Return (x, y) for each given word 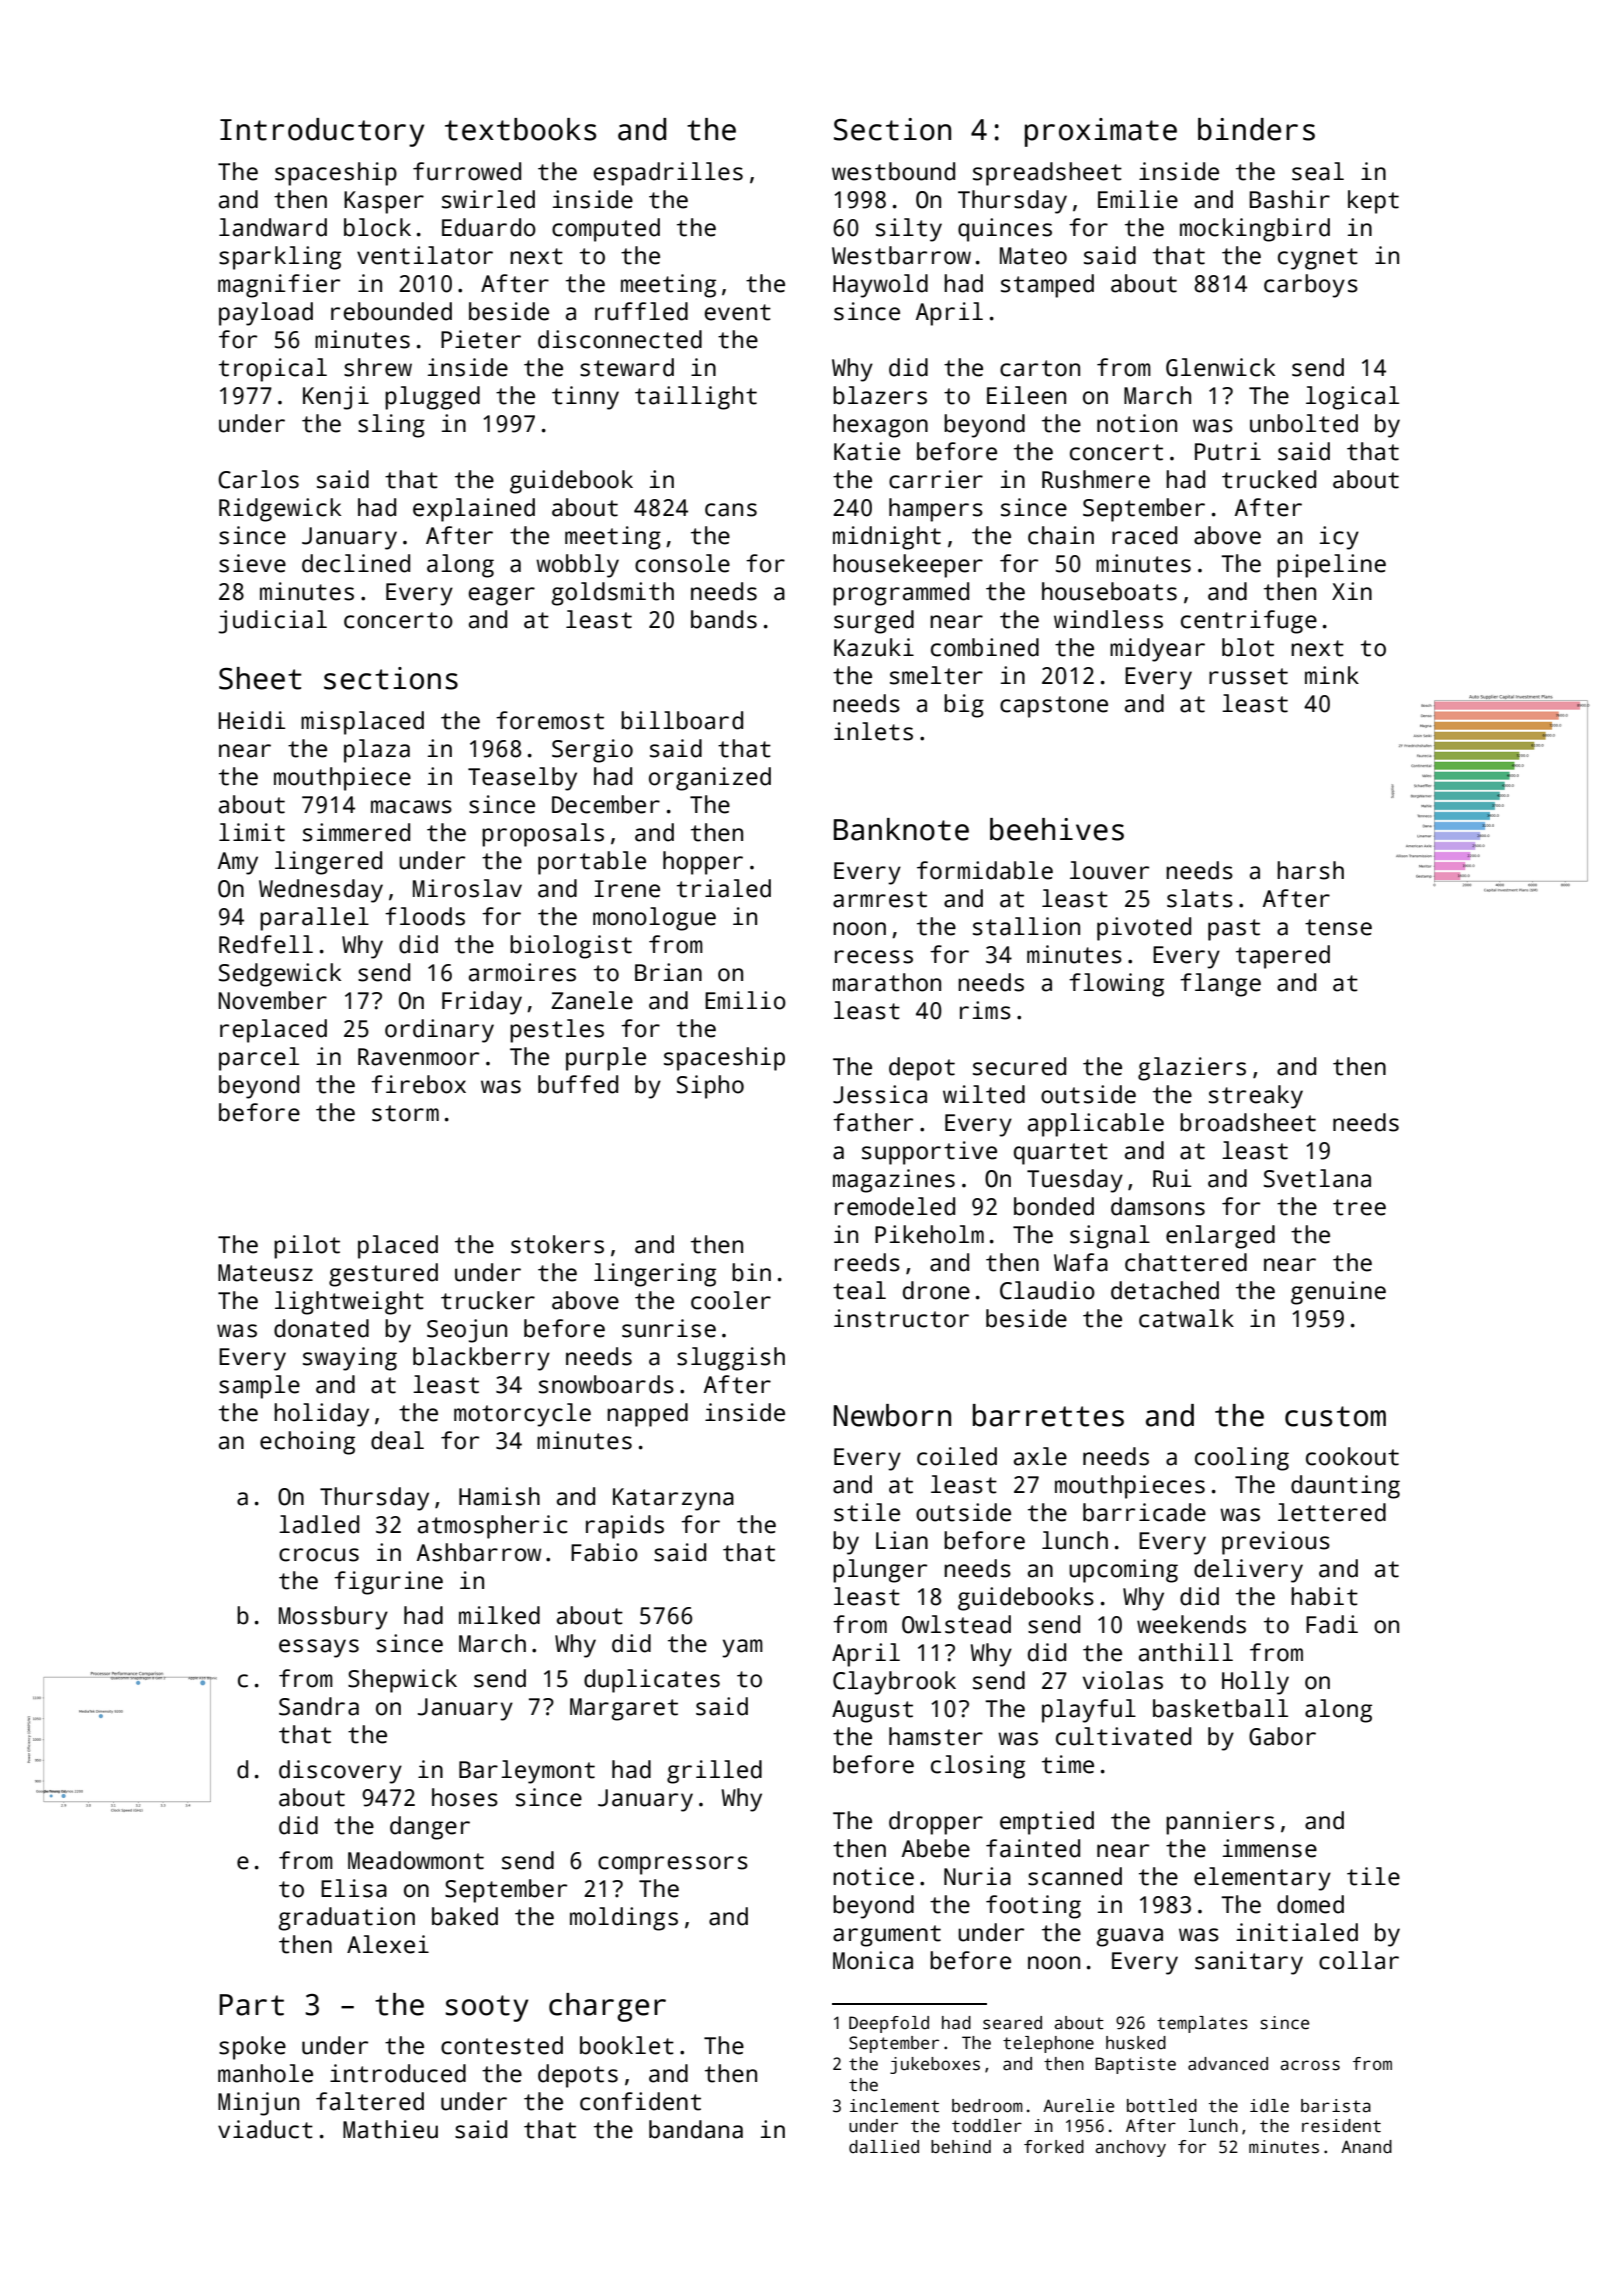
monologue (654, 919)
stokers (557, 1244)
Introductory (322, 132)
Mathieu (390, 2129)
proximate (1101, 132)
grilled (714, 1772)
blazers (880, 395)
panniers (1220, 1823)
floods (425, 916)
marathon (887, 982)
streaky (1256, 1097)
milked (499, 1615)
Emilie (1138, 199)
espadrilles (668, 174)
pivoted (1144, 929)
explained (474, 510)
